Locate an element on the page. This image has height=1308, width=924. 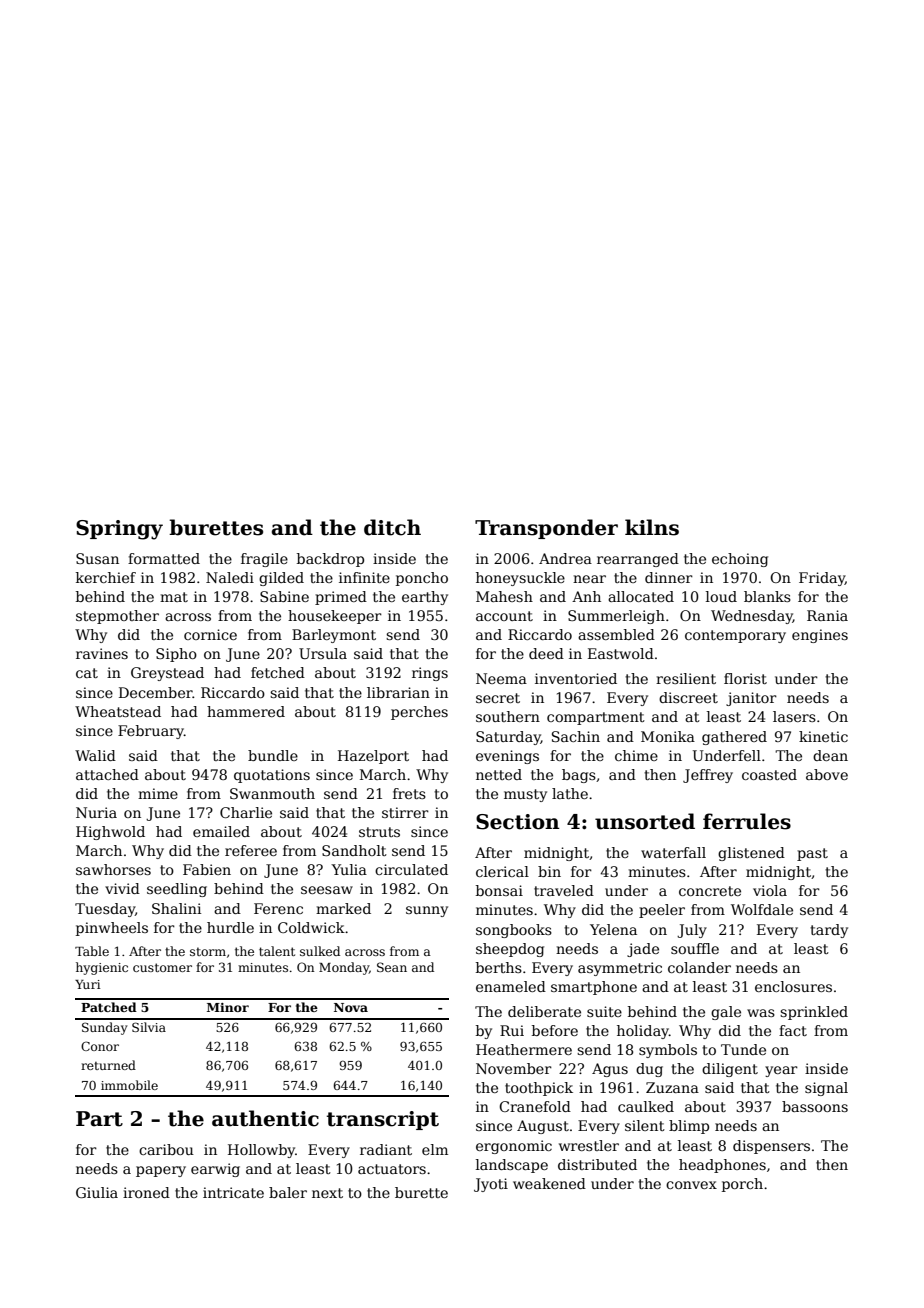
smartphone is located at coordinates (594, 988).
